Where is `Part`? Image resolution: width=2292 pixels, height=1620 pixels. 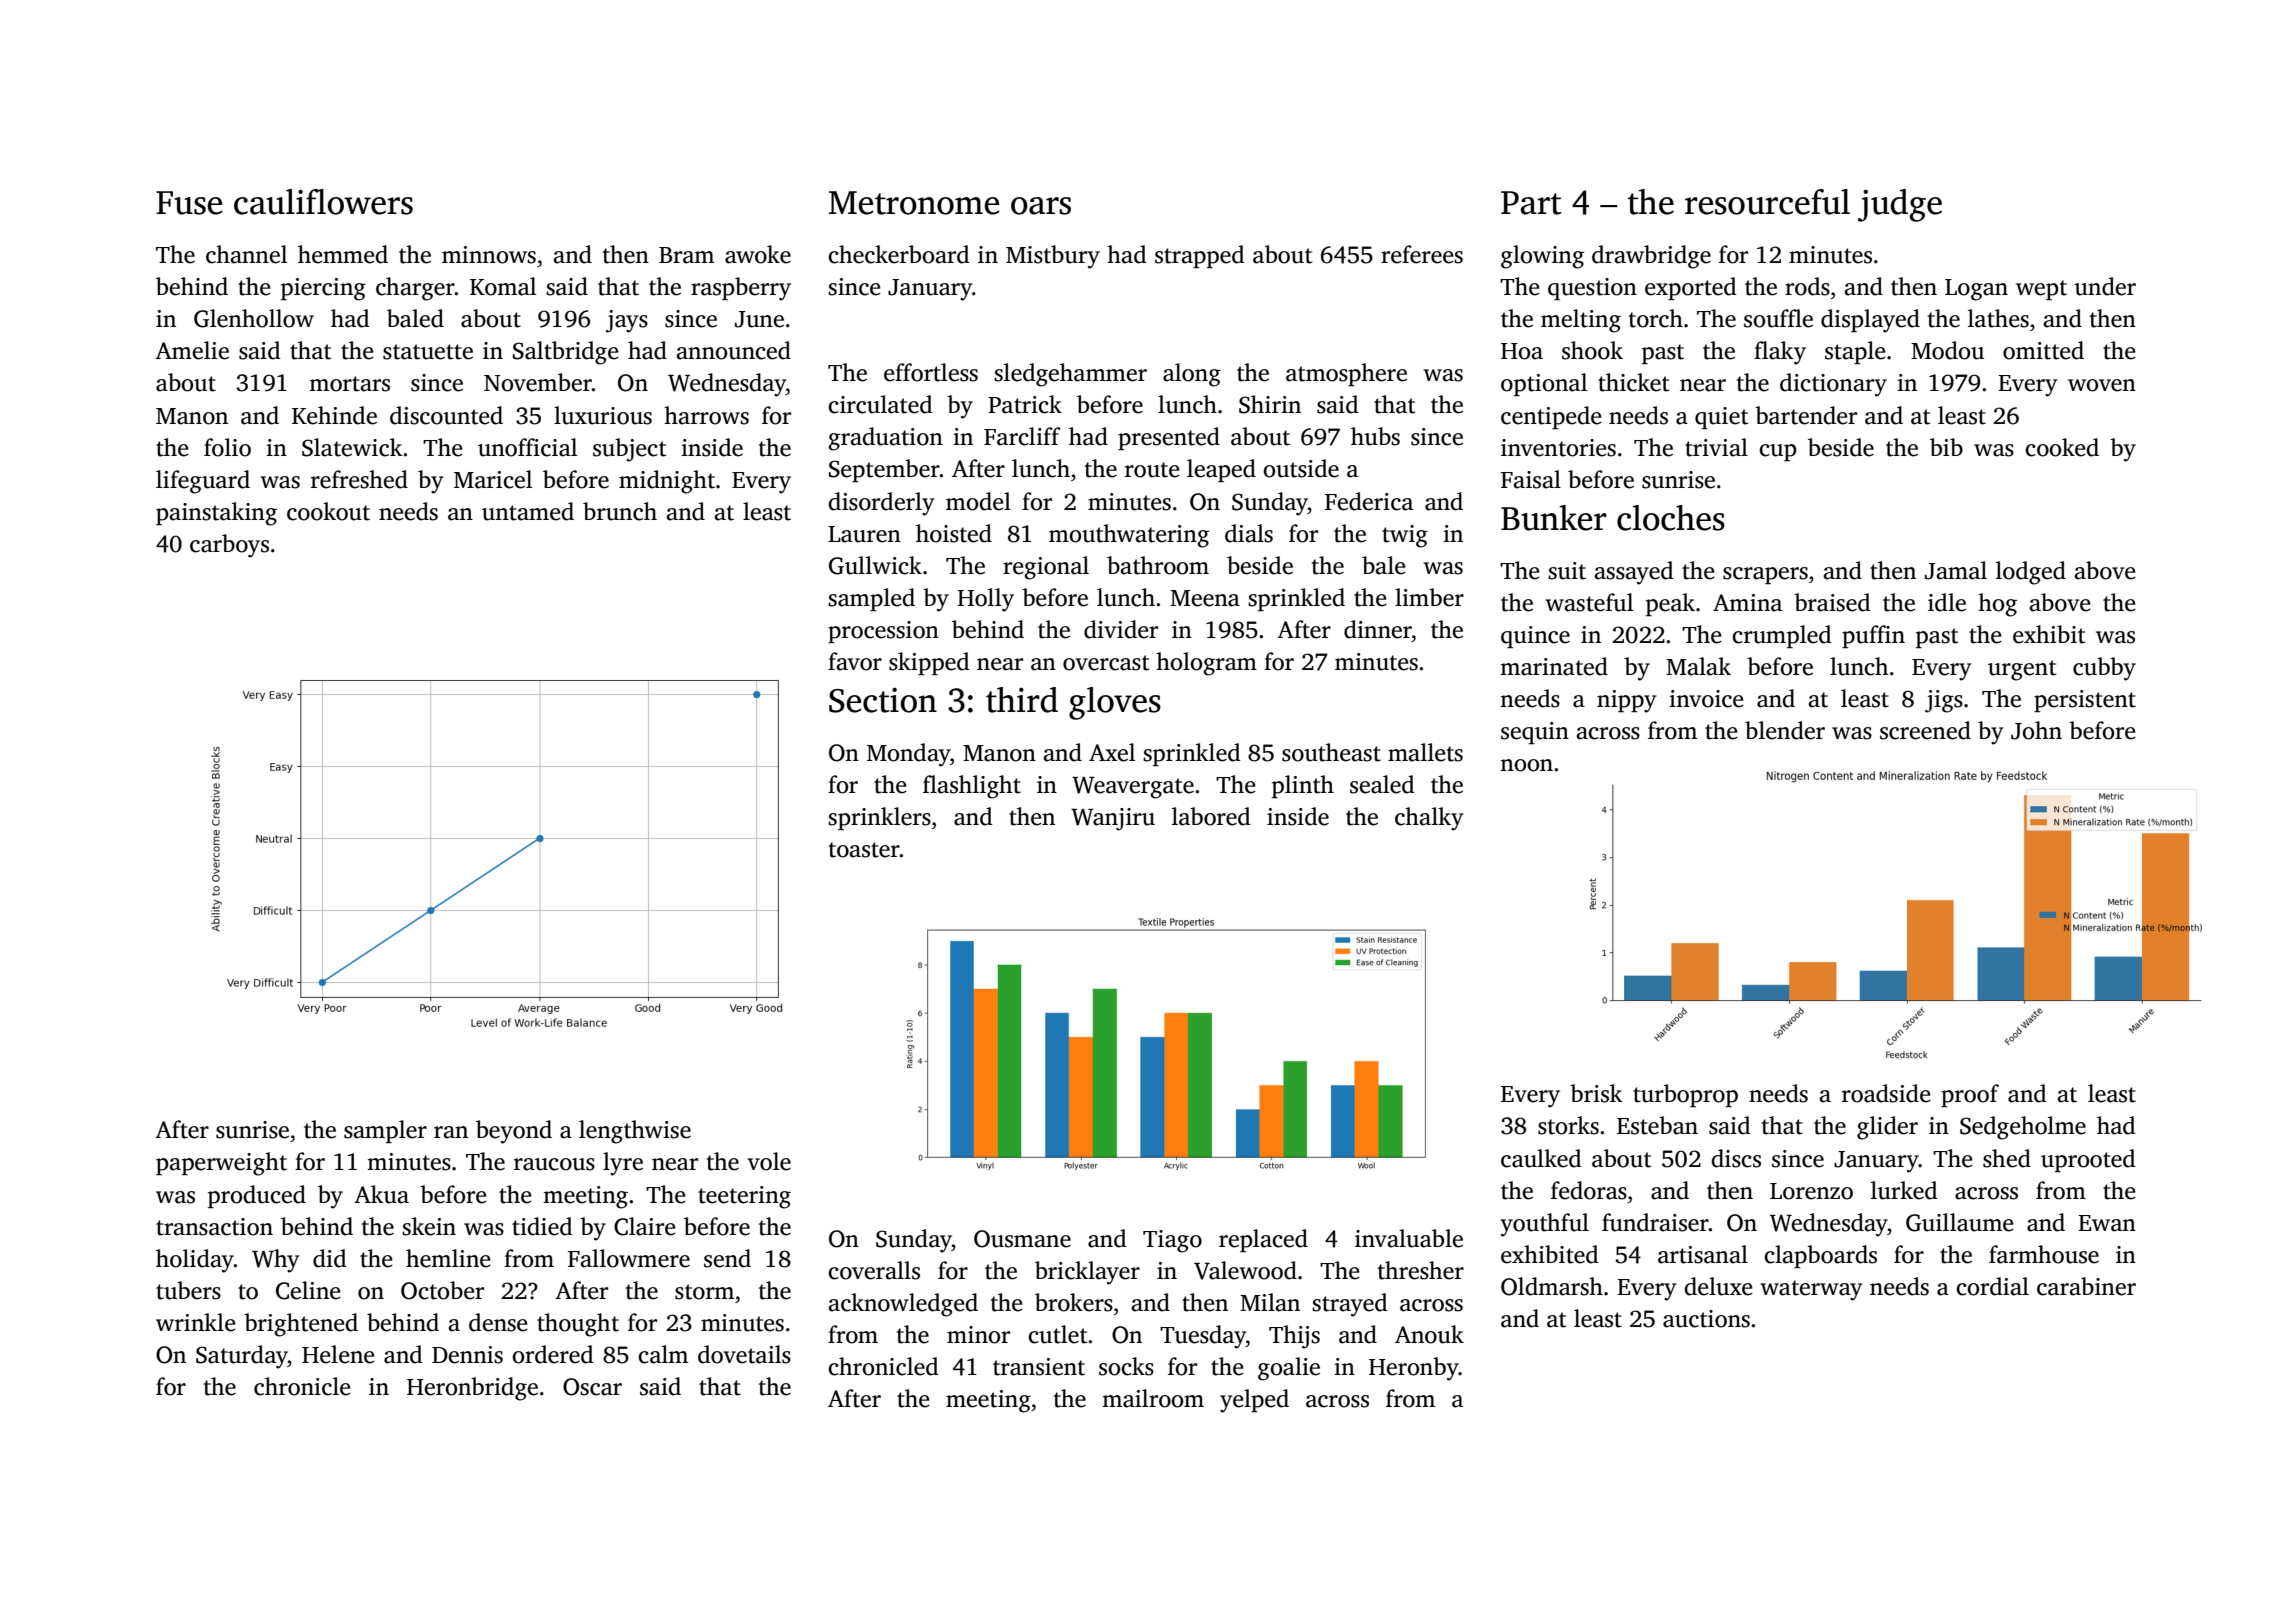 Part is located at coordinates (1531, 203).
